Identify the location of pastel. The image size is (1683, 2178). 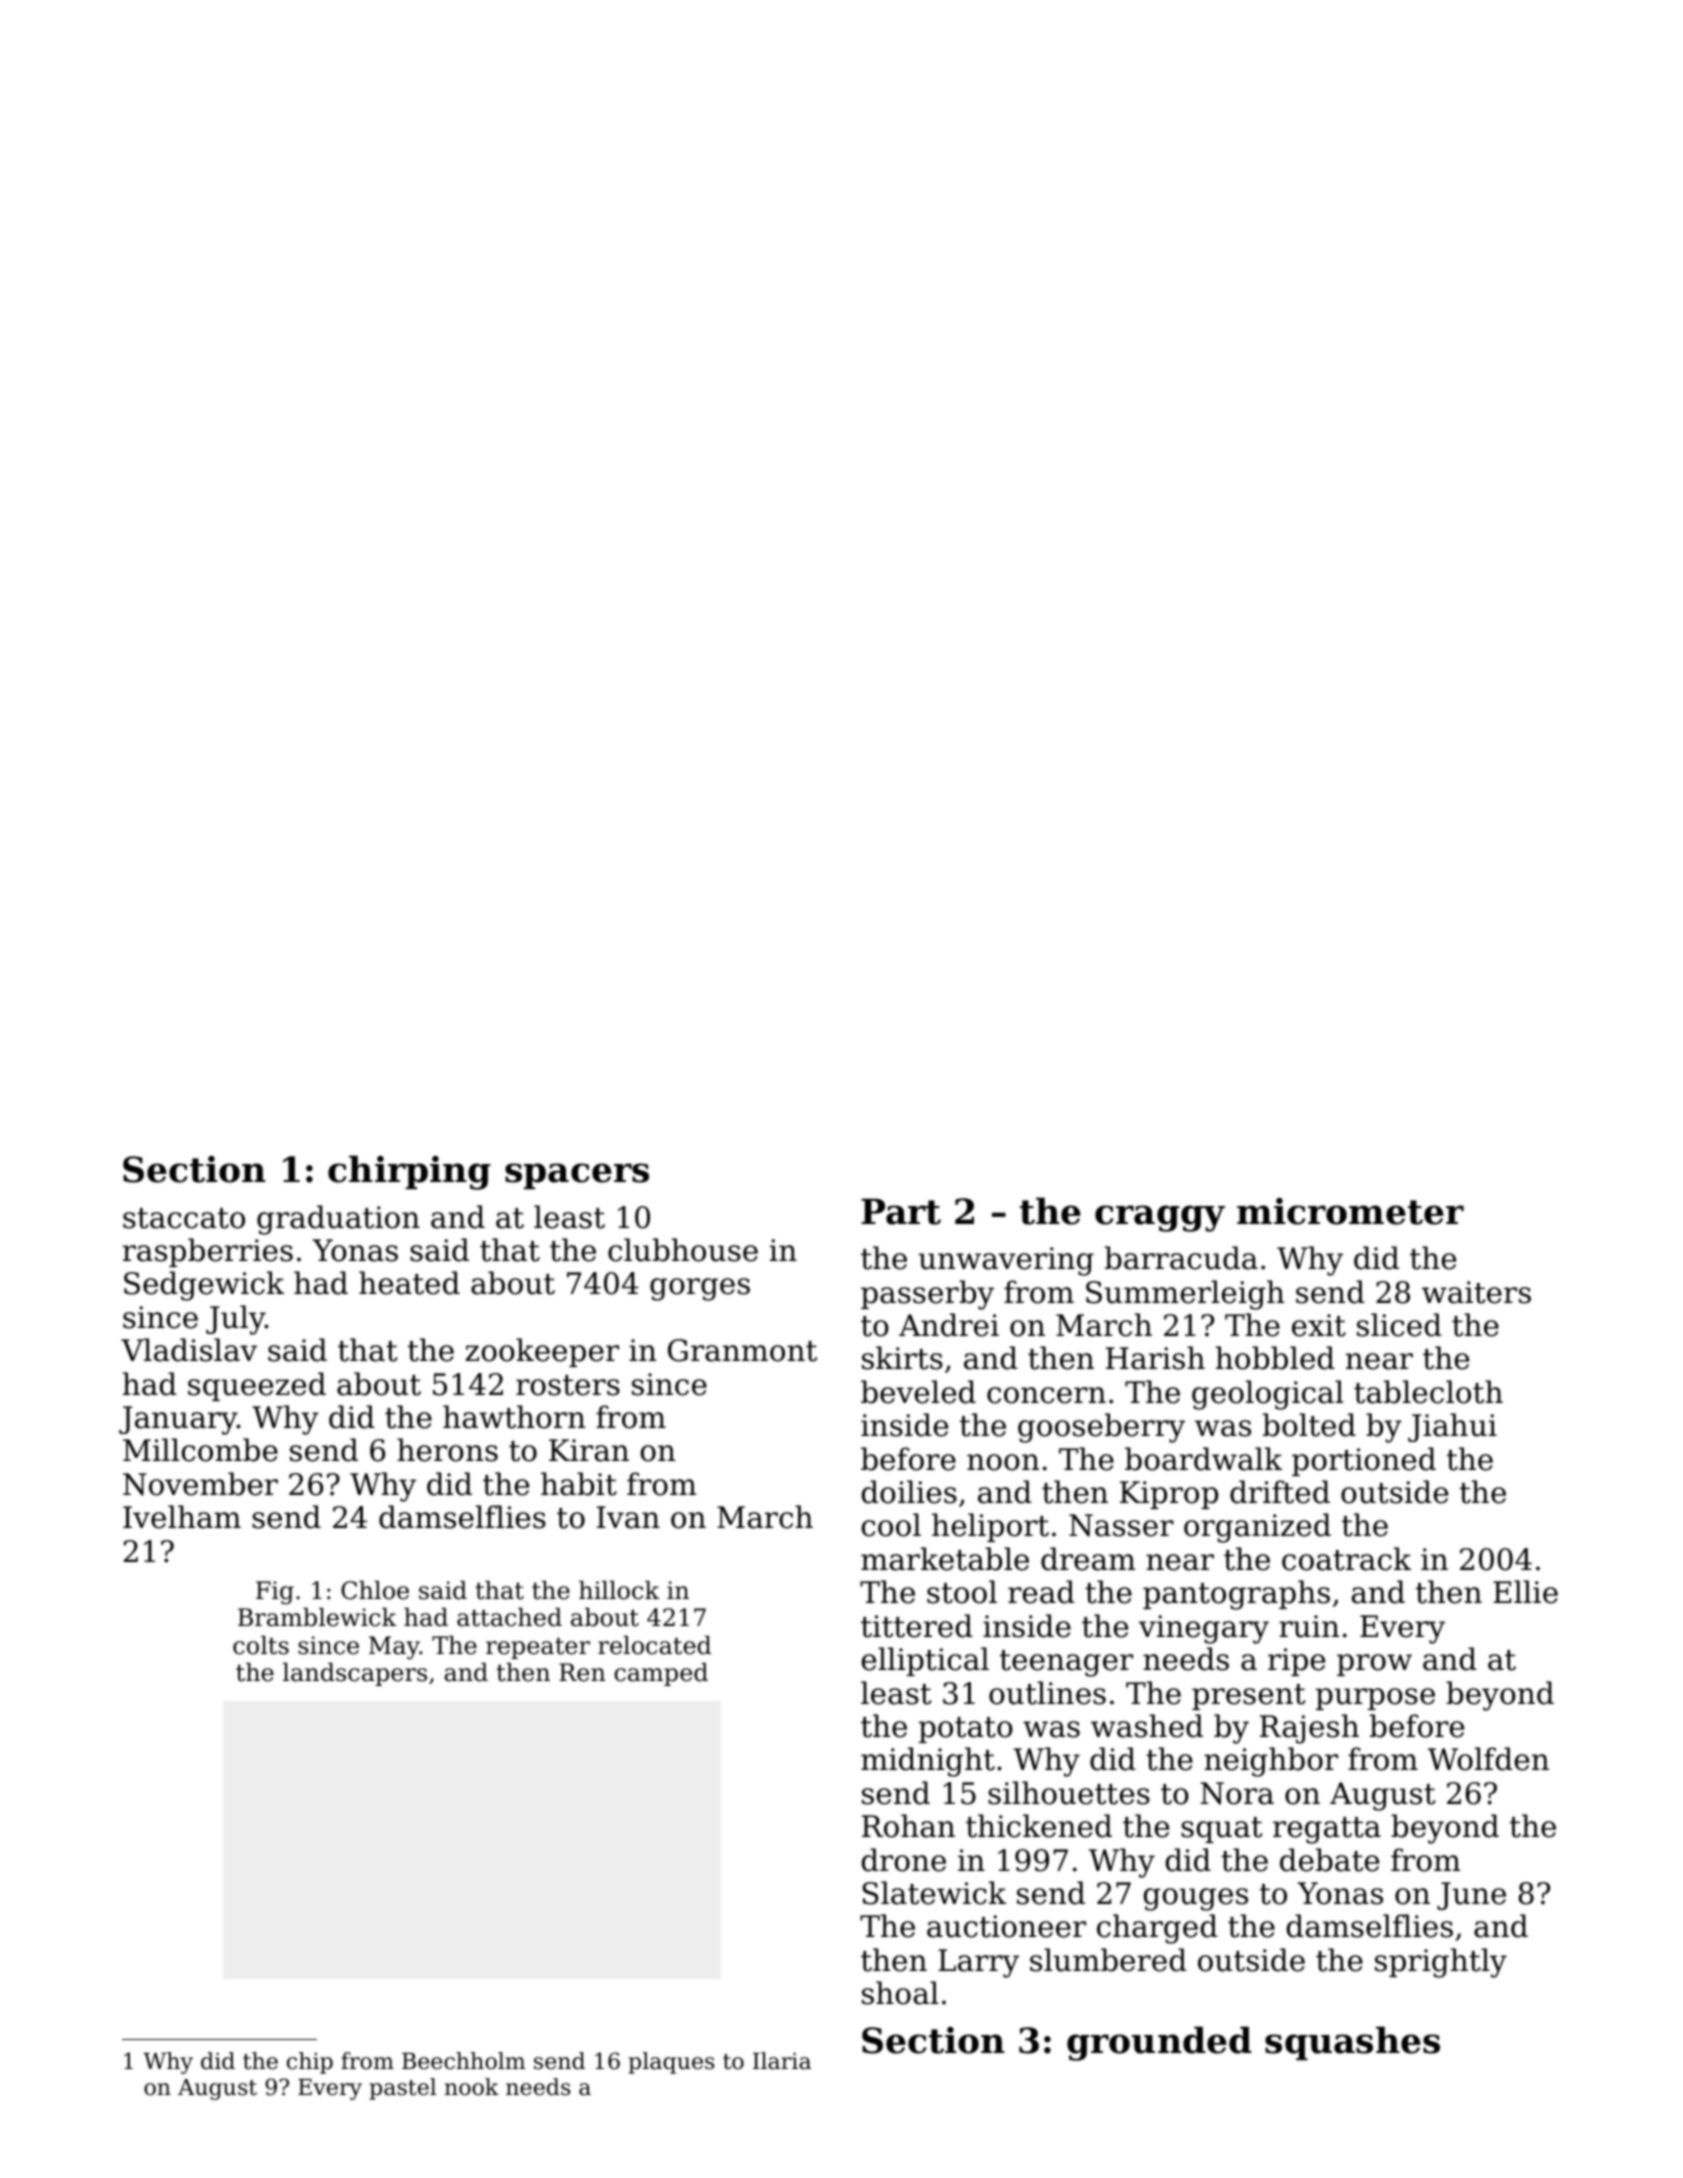
(403, 2089).
